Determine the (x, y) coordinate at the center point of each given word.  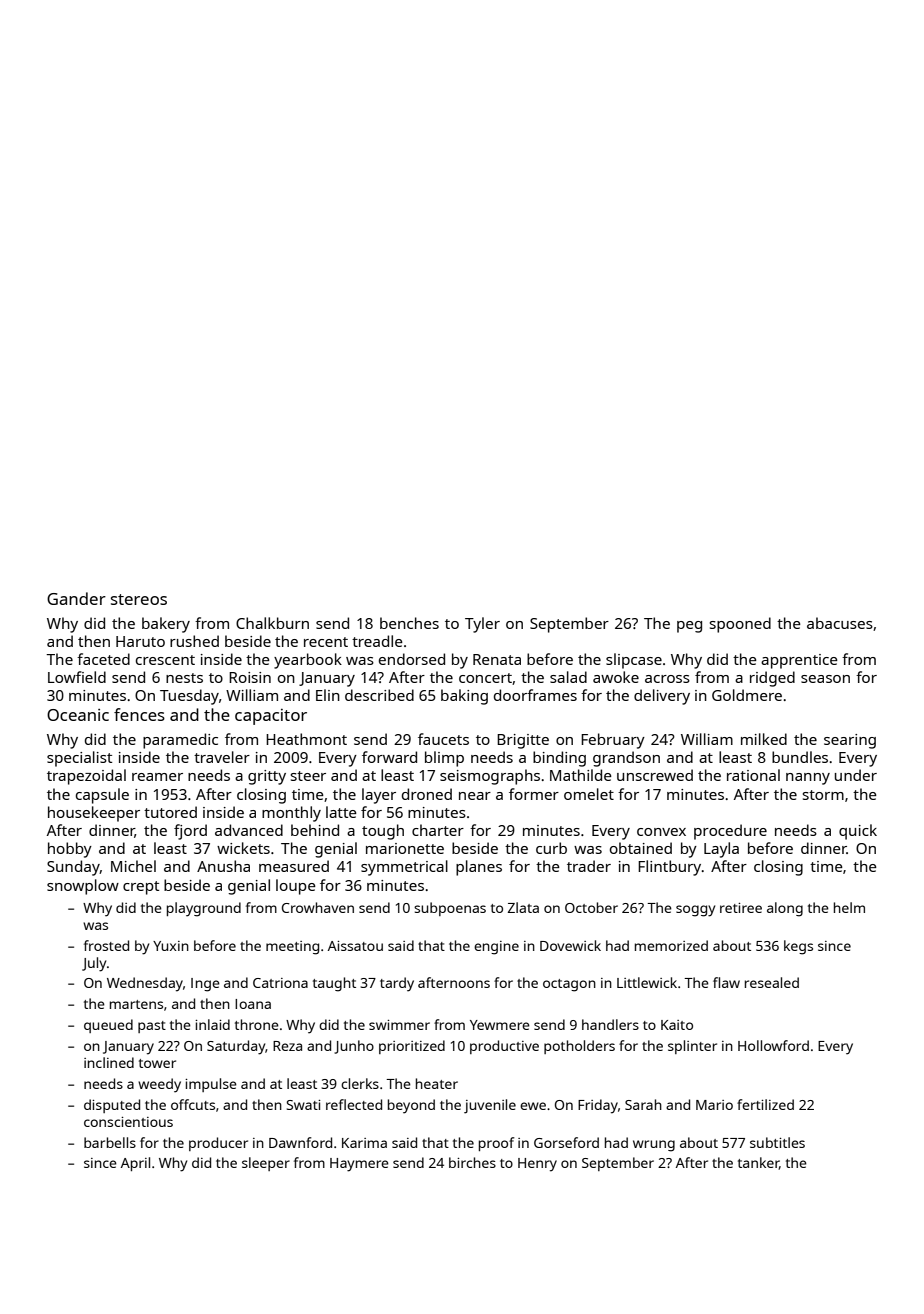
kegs (798, 947)
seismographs (490, 777)
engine (496, 948)
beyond (411, 1106)
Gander (76, 598)
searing (850, 741)
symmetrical (404, 868)
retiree (741, 908)
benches (409, 623)
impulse (211, 1085)
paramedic (180, 741)
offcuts (193, 1104)
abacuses (840, 623)
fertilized (765, 1104)
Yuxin (171, 946)
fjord (190, 832)
